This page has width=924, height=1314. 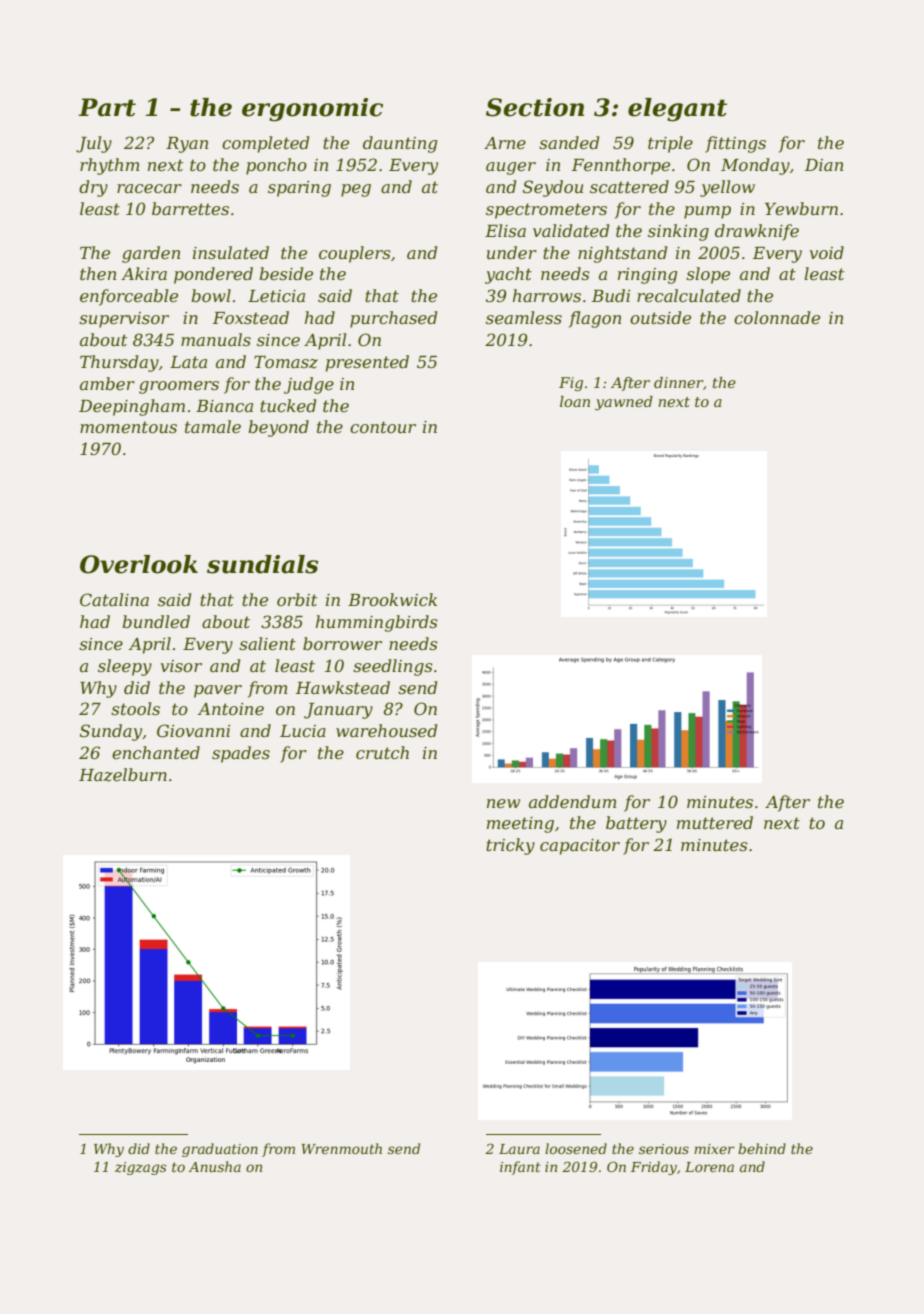 What do you see at coordinates (179, 387) in the page?
I see `groomers` at bounding box center [179, 387].
